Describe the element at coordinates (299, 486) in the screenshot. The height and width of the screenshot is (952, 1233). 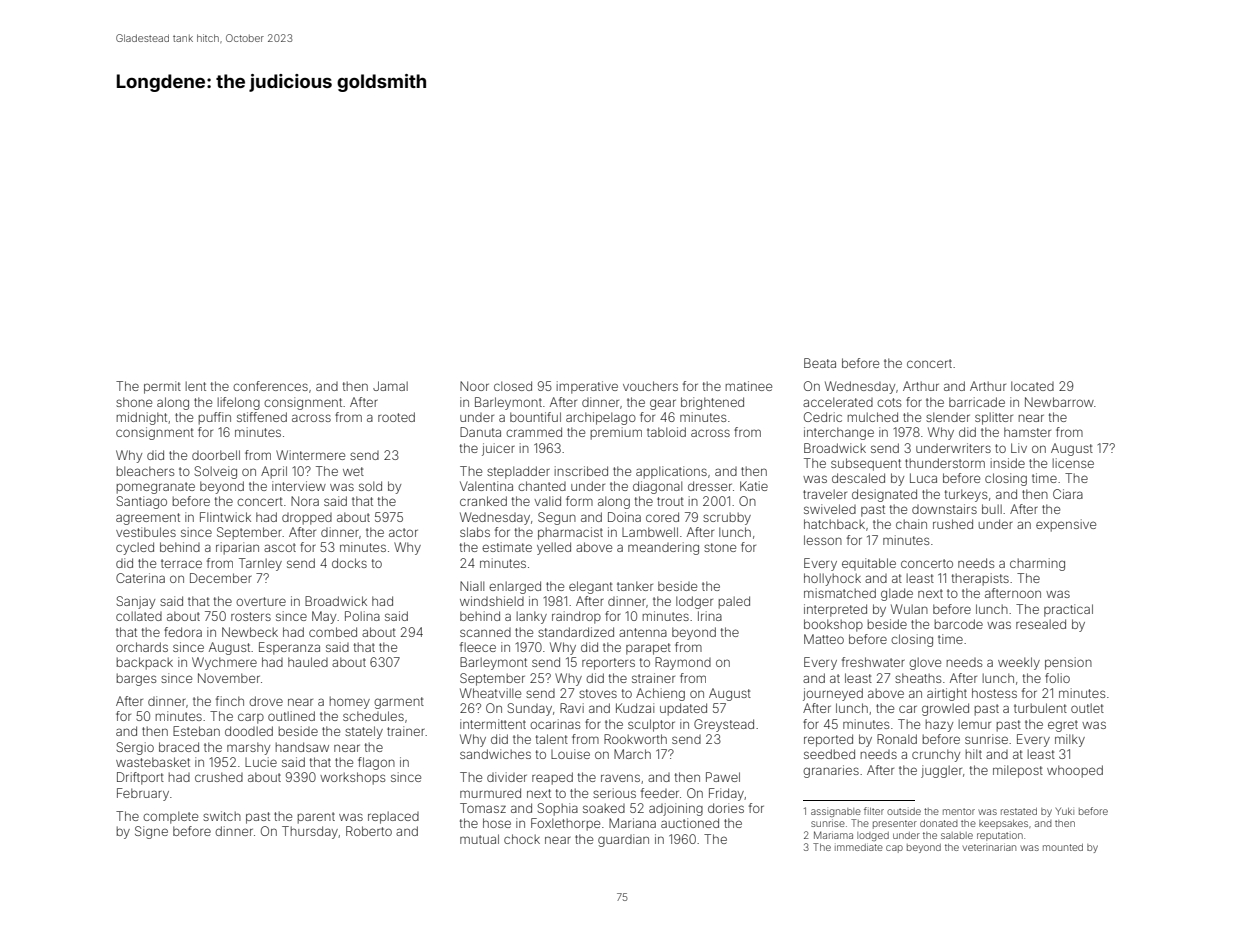
I see `interview` at that location.
